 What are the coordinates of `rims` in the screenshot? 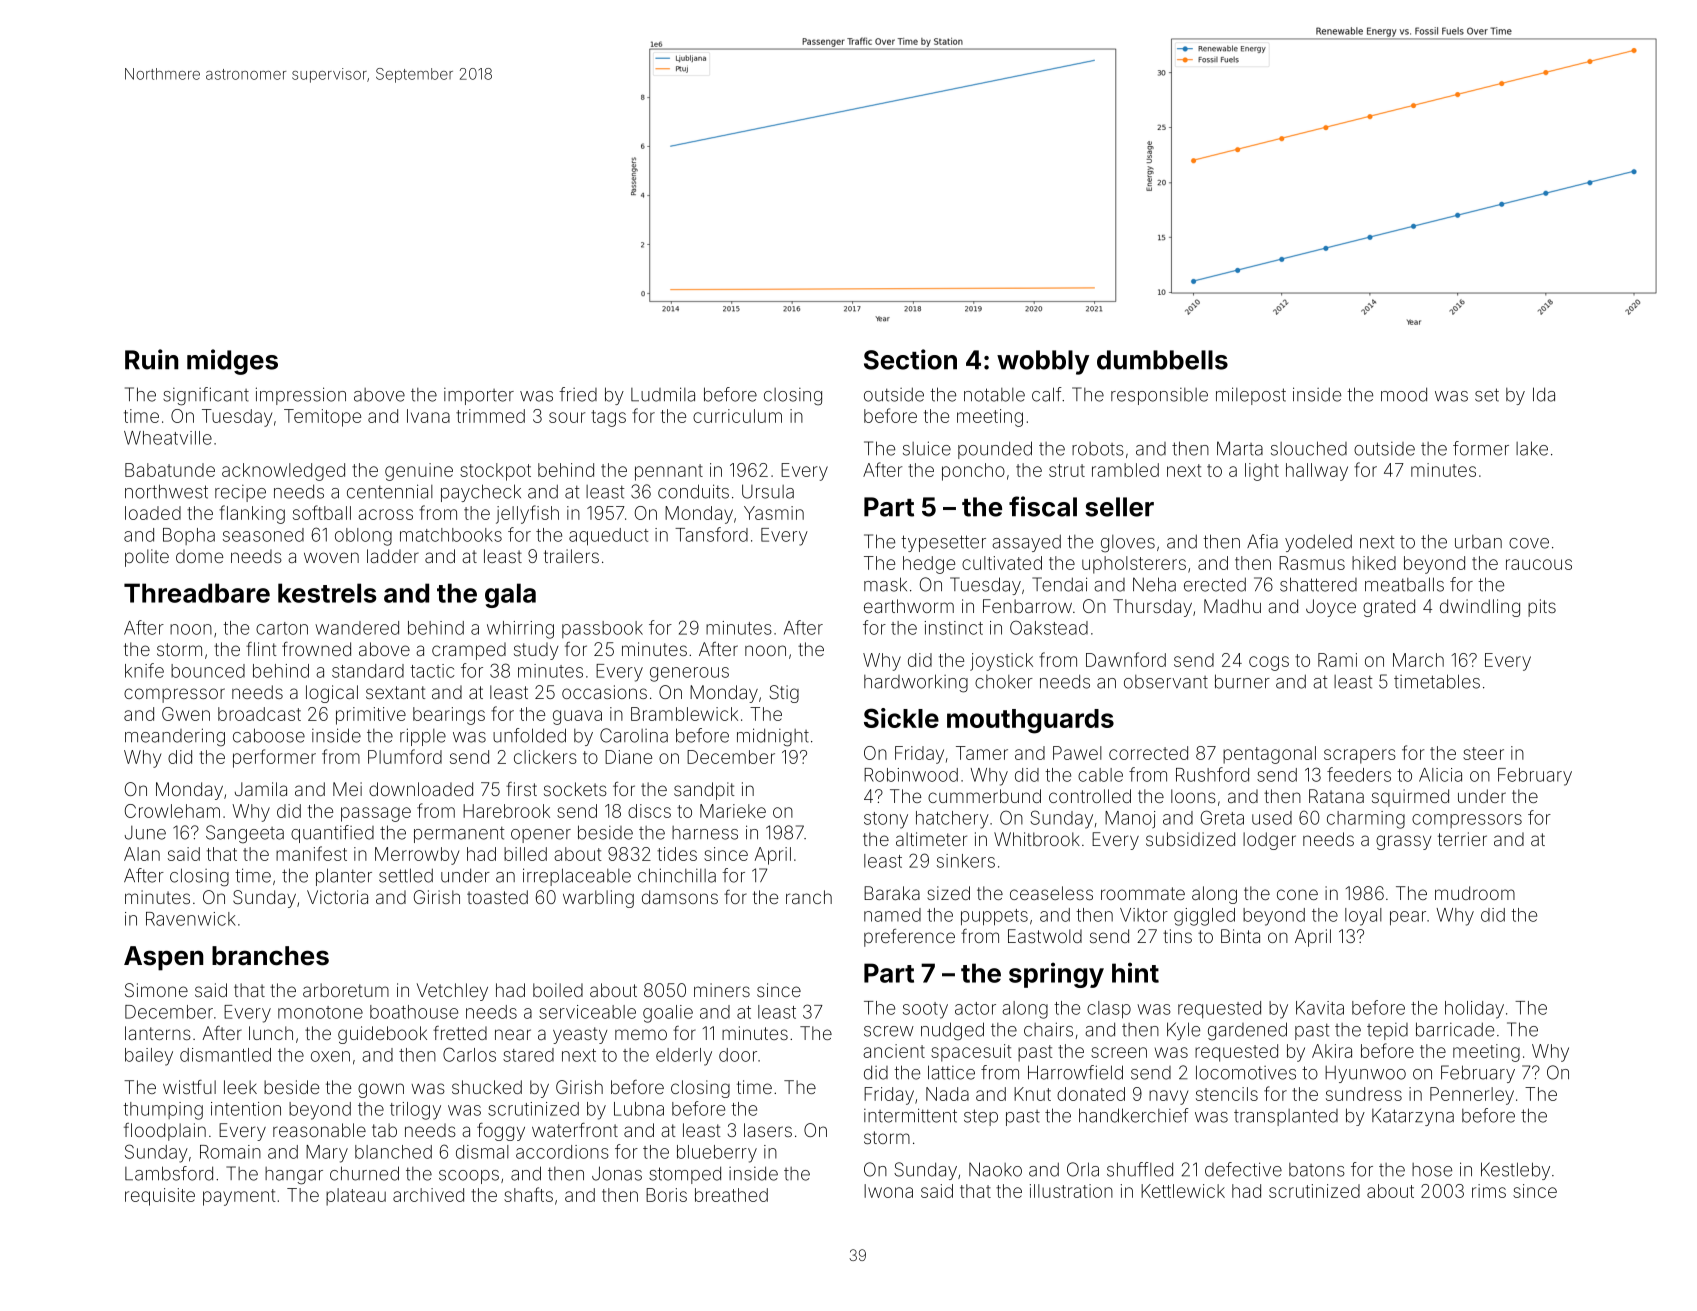 It's located at (1489, 1191).
